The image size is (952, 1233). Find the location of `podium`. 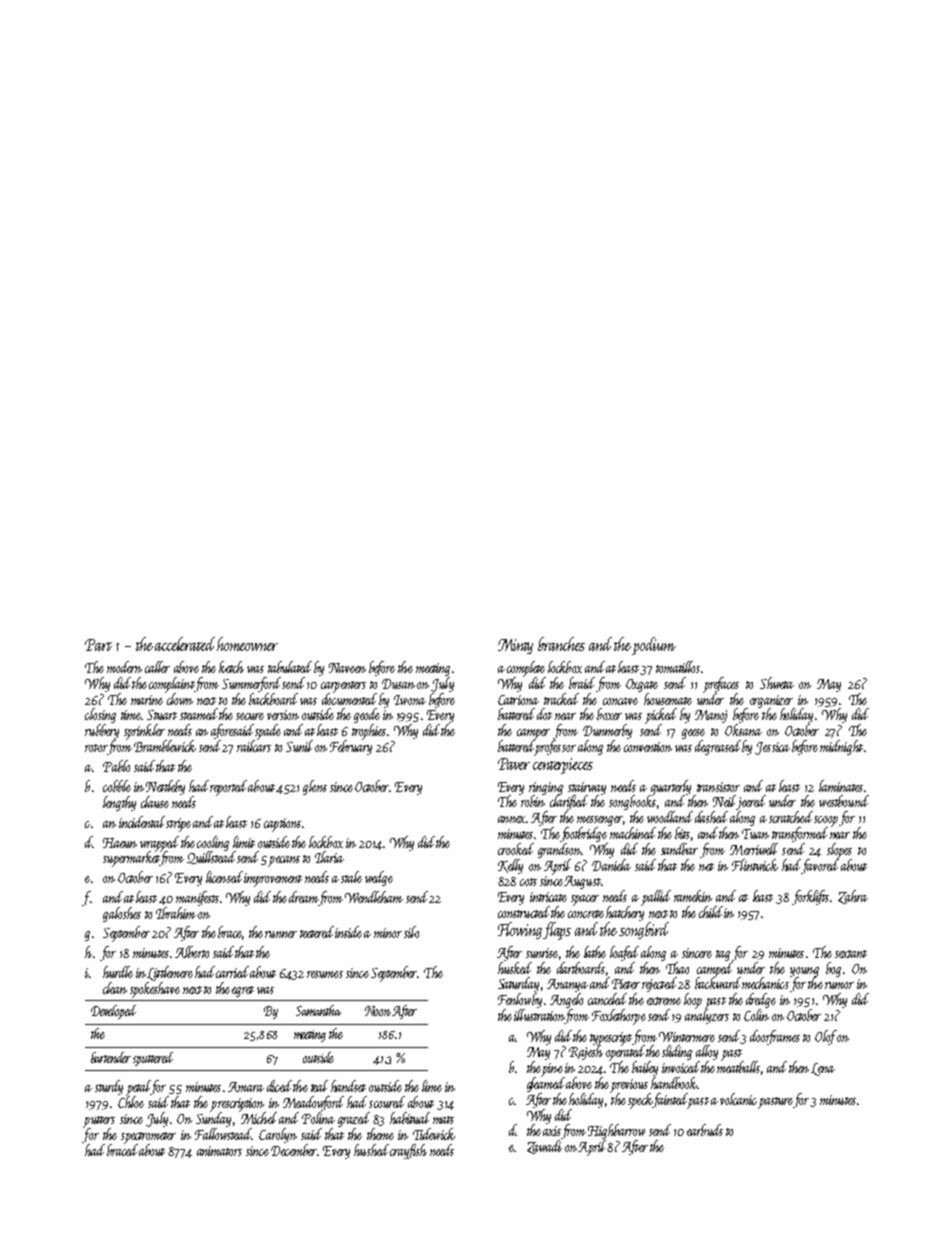

podium is located at coordinates (654, 646).
